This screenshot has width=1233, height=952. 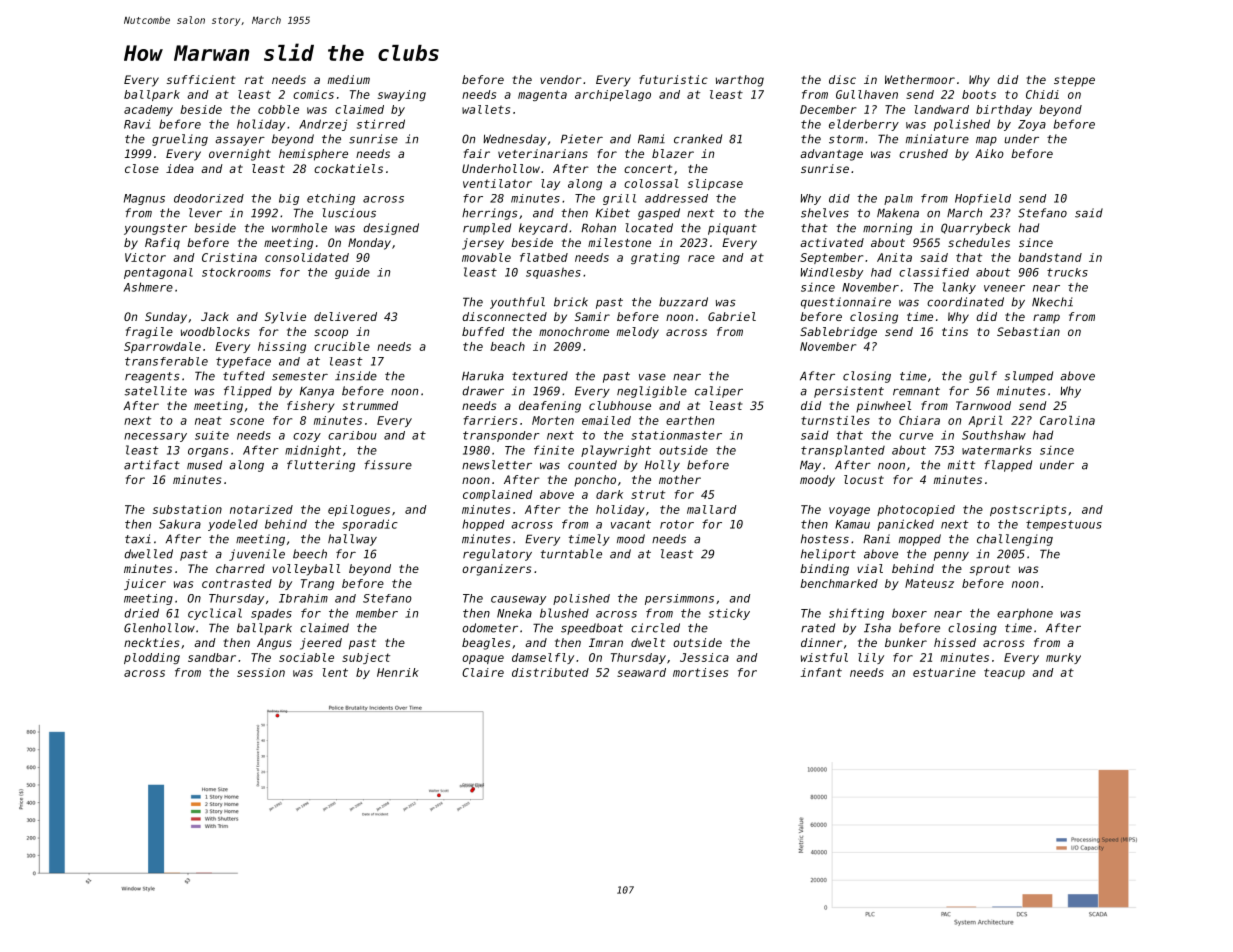 What do you see at coordinates (609, 494) in the screenshot?
I see `dark` at bounding box center [609, 494].
